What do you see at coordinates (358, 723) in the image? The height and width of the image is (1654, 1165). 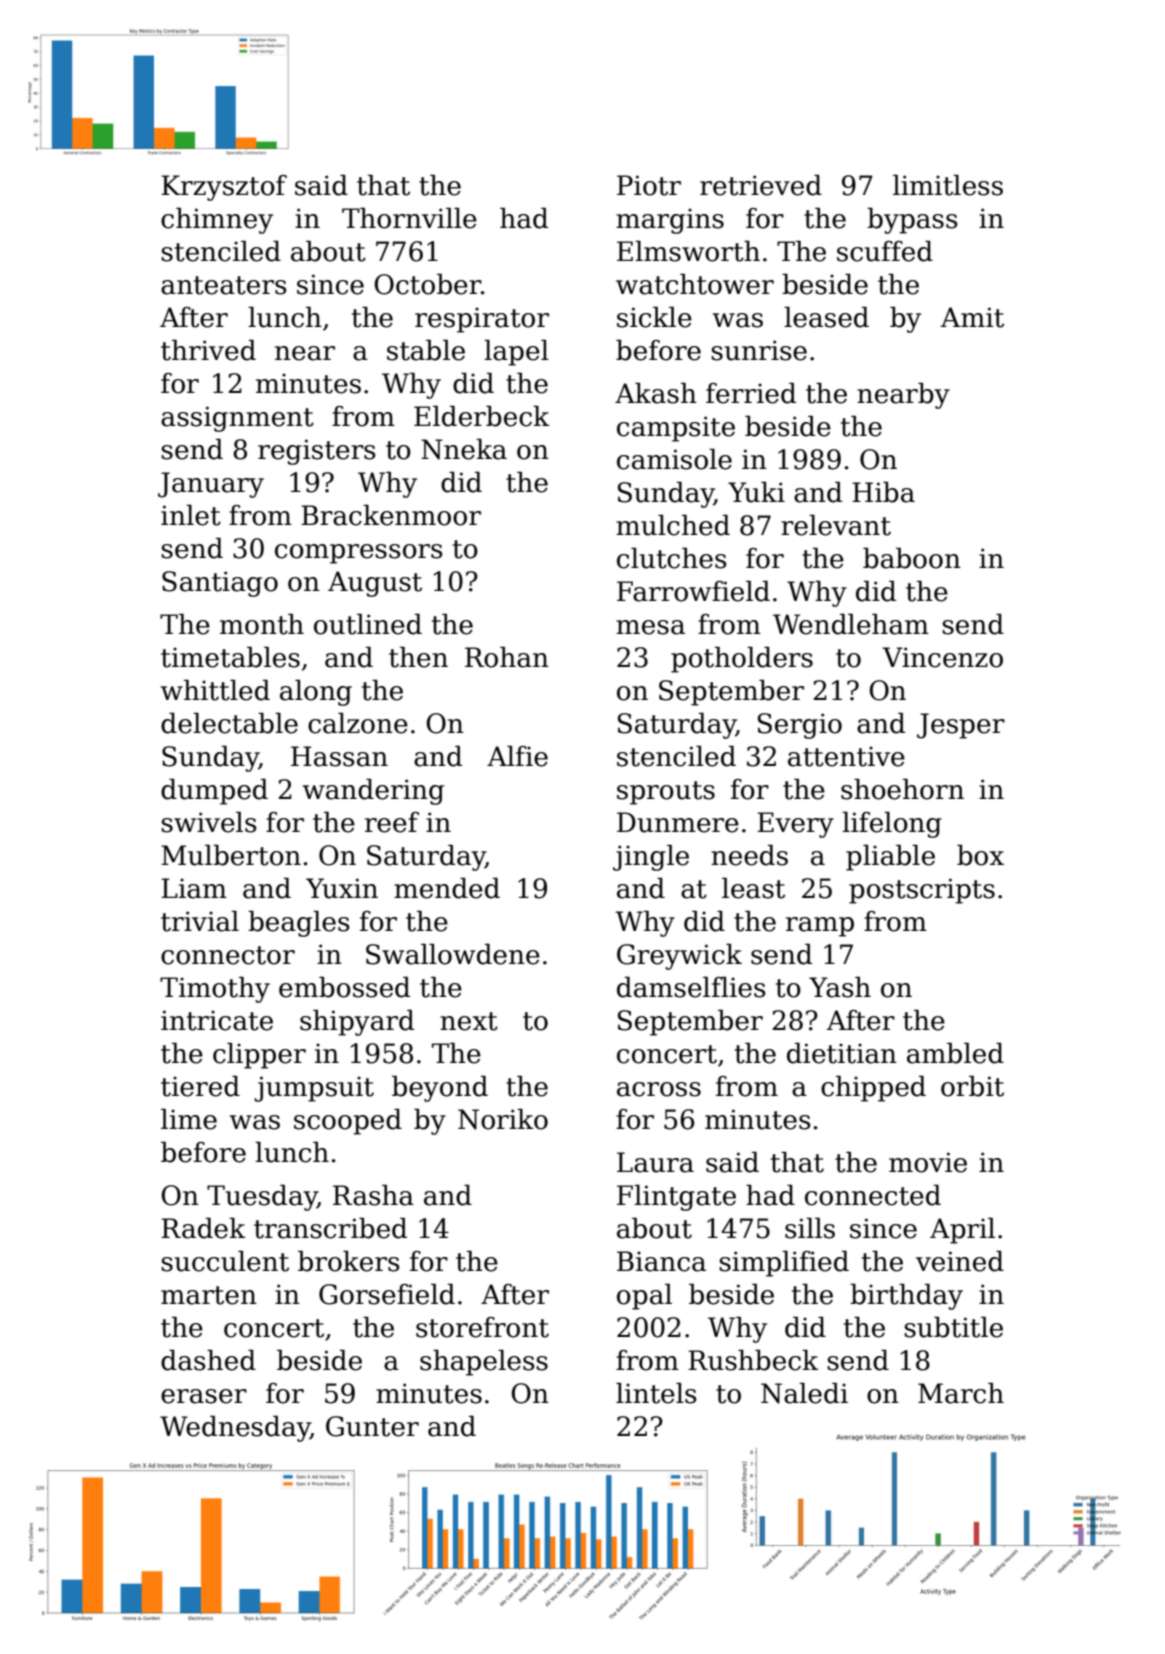 I see `calzone` at bounding box center [358, 723].
